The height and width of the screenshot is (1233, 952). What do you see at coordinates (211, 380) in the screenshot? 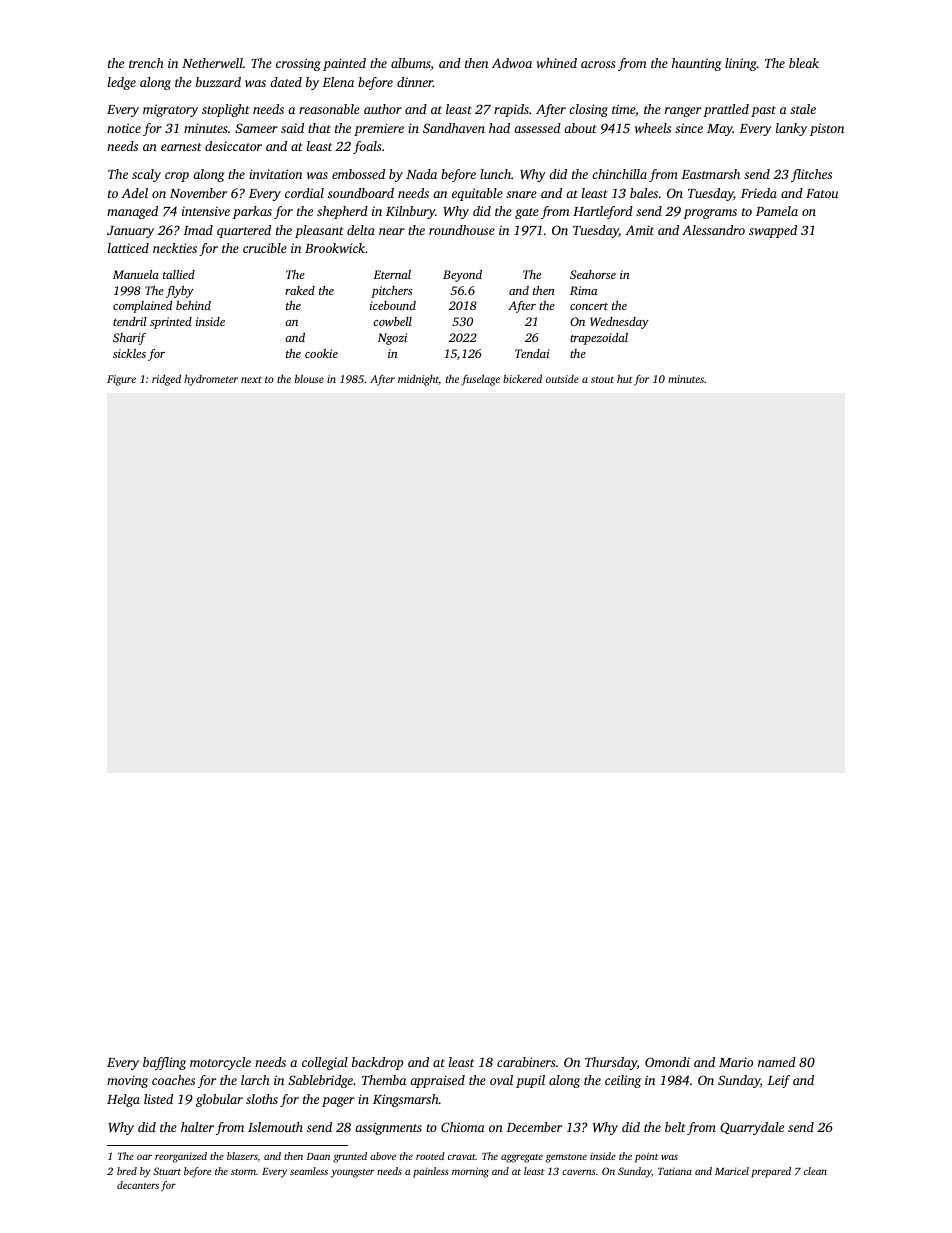
I see `hydrometer` at bounding box center [211, 380].
